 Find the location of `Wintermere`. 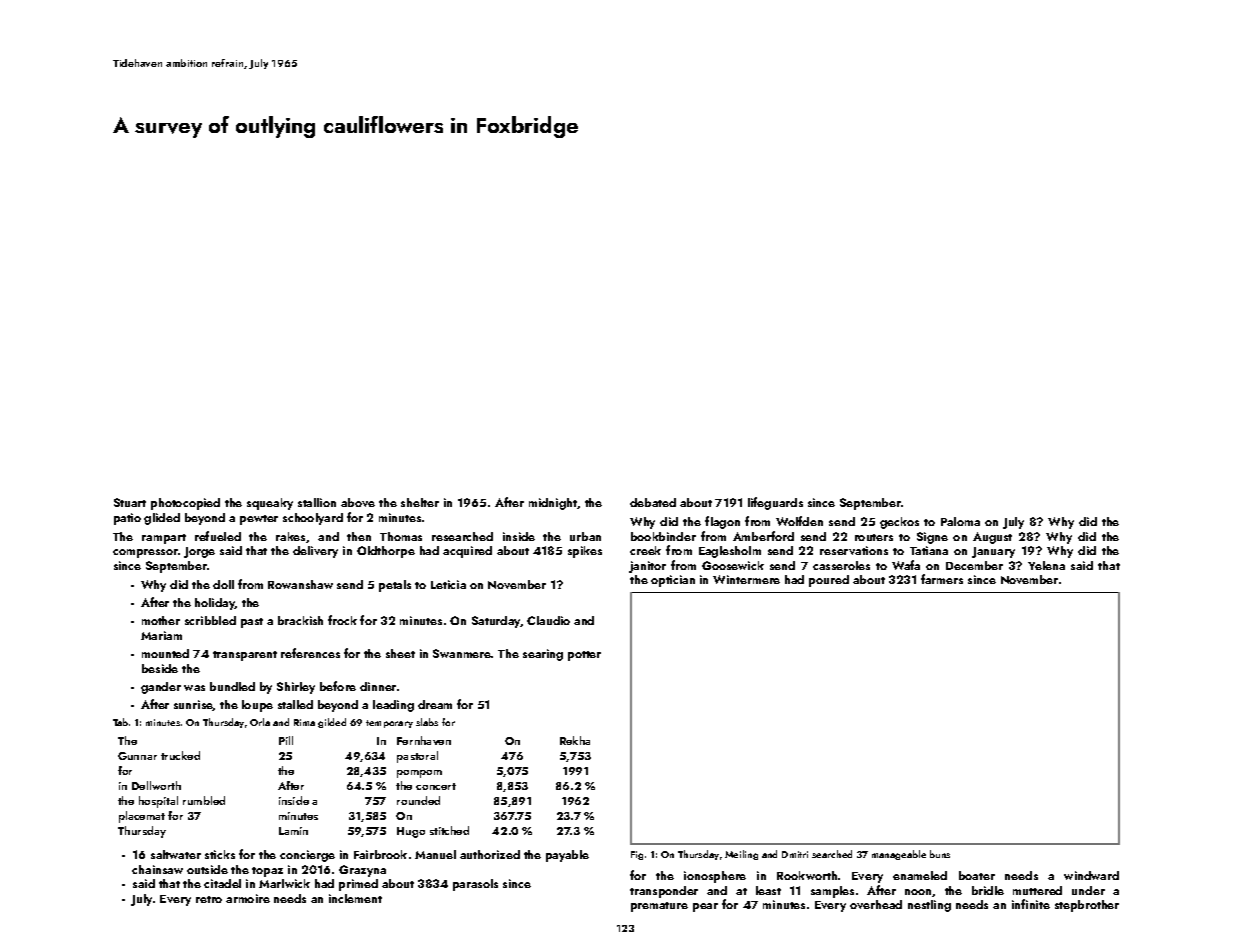

Wintermere is located at coordinates (746, 579).
